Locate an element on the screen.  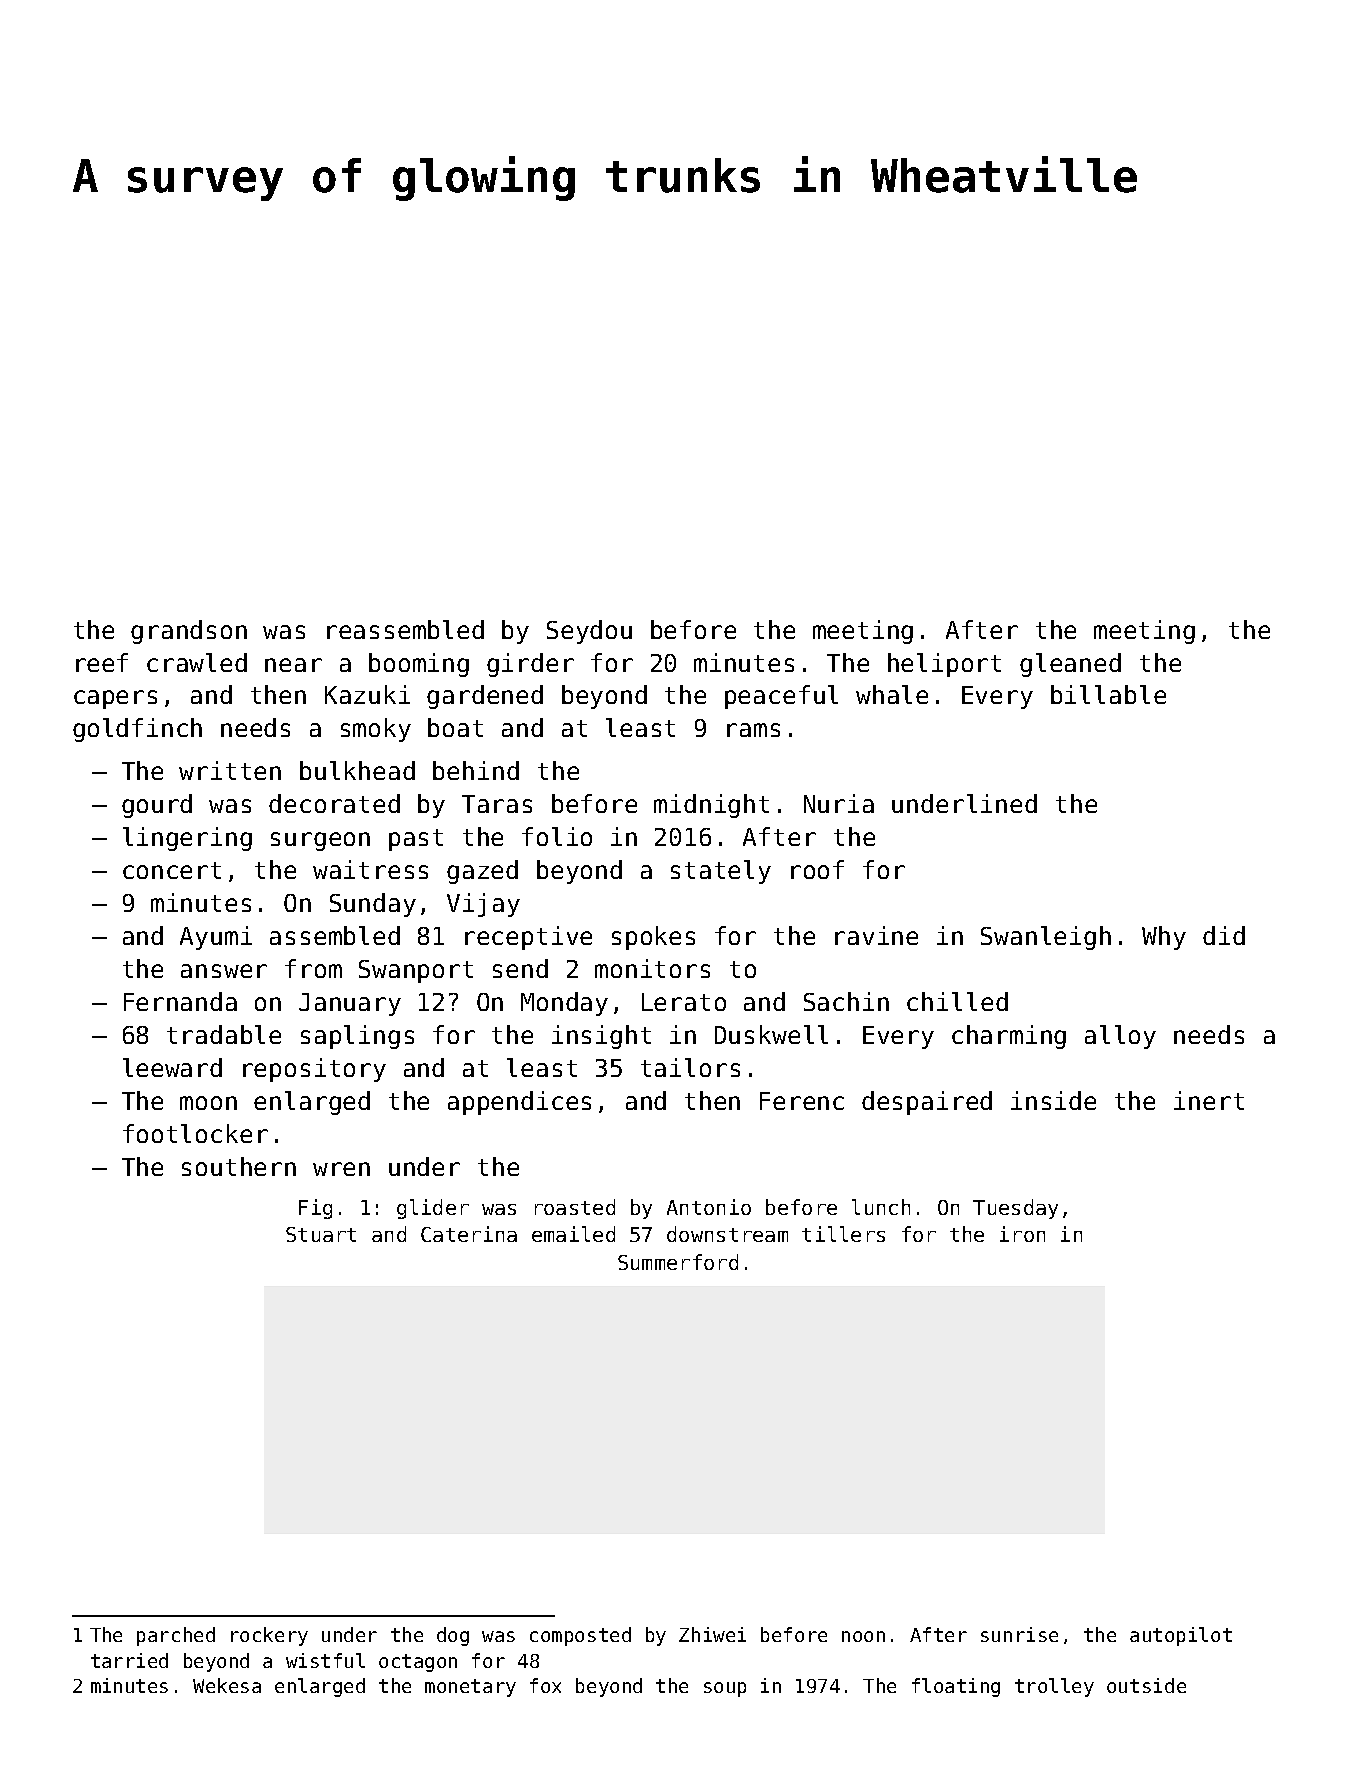
Antonio is located at coordinates (709, 1207).
